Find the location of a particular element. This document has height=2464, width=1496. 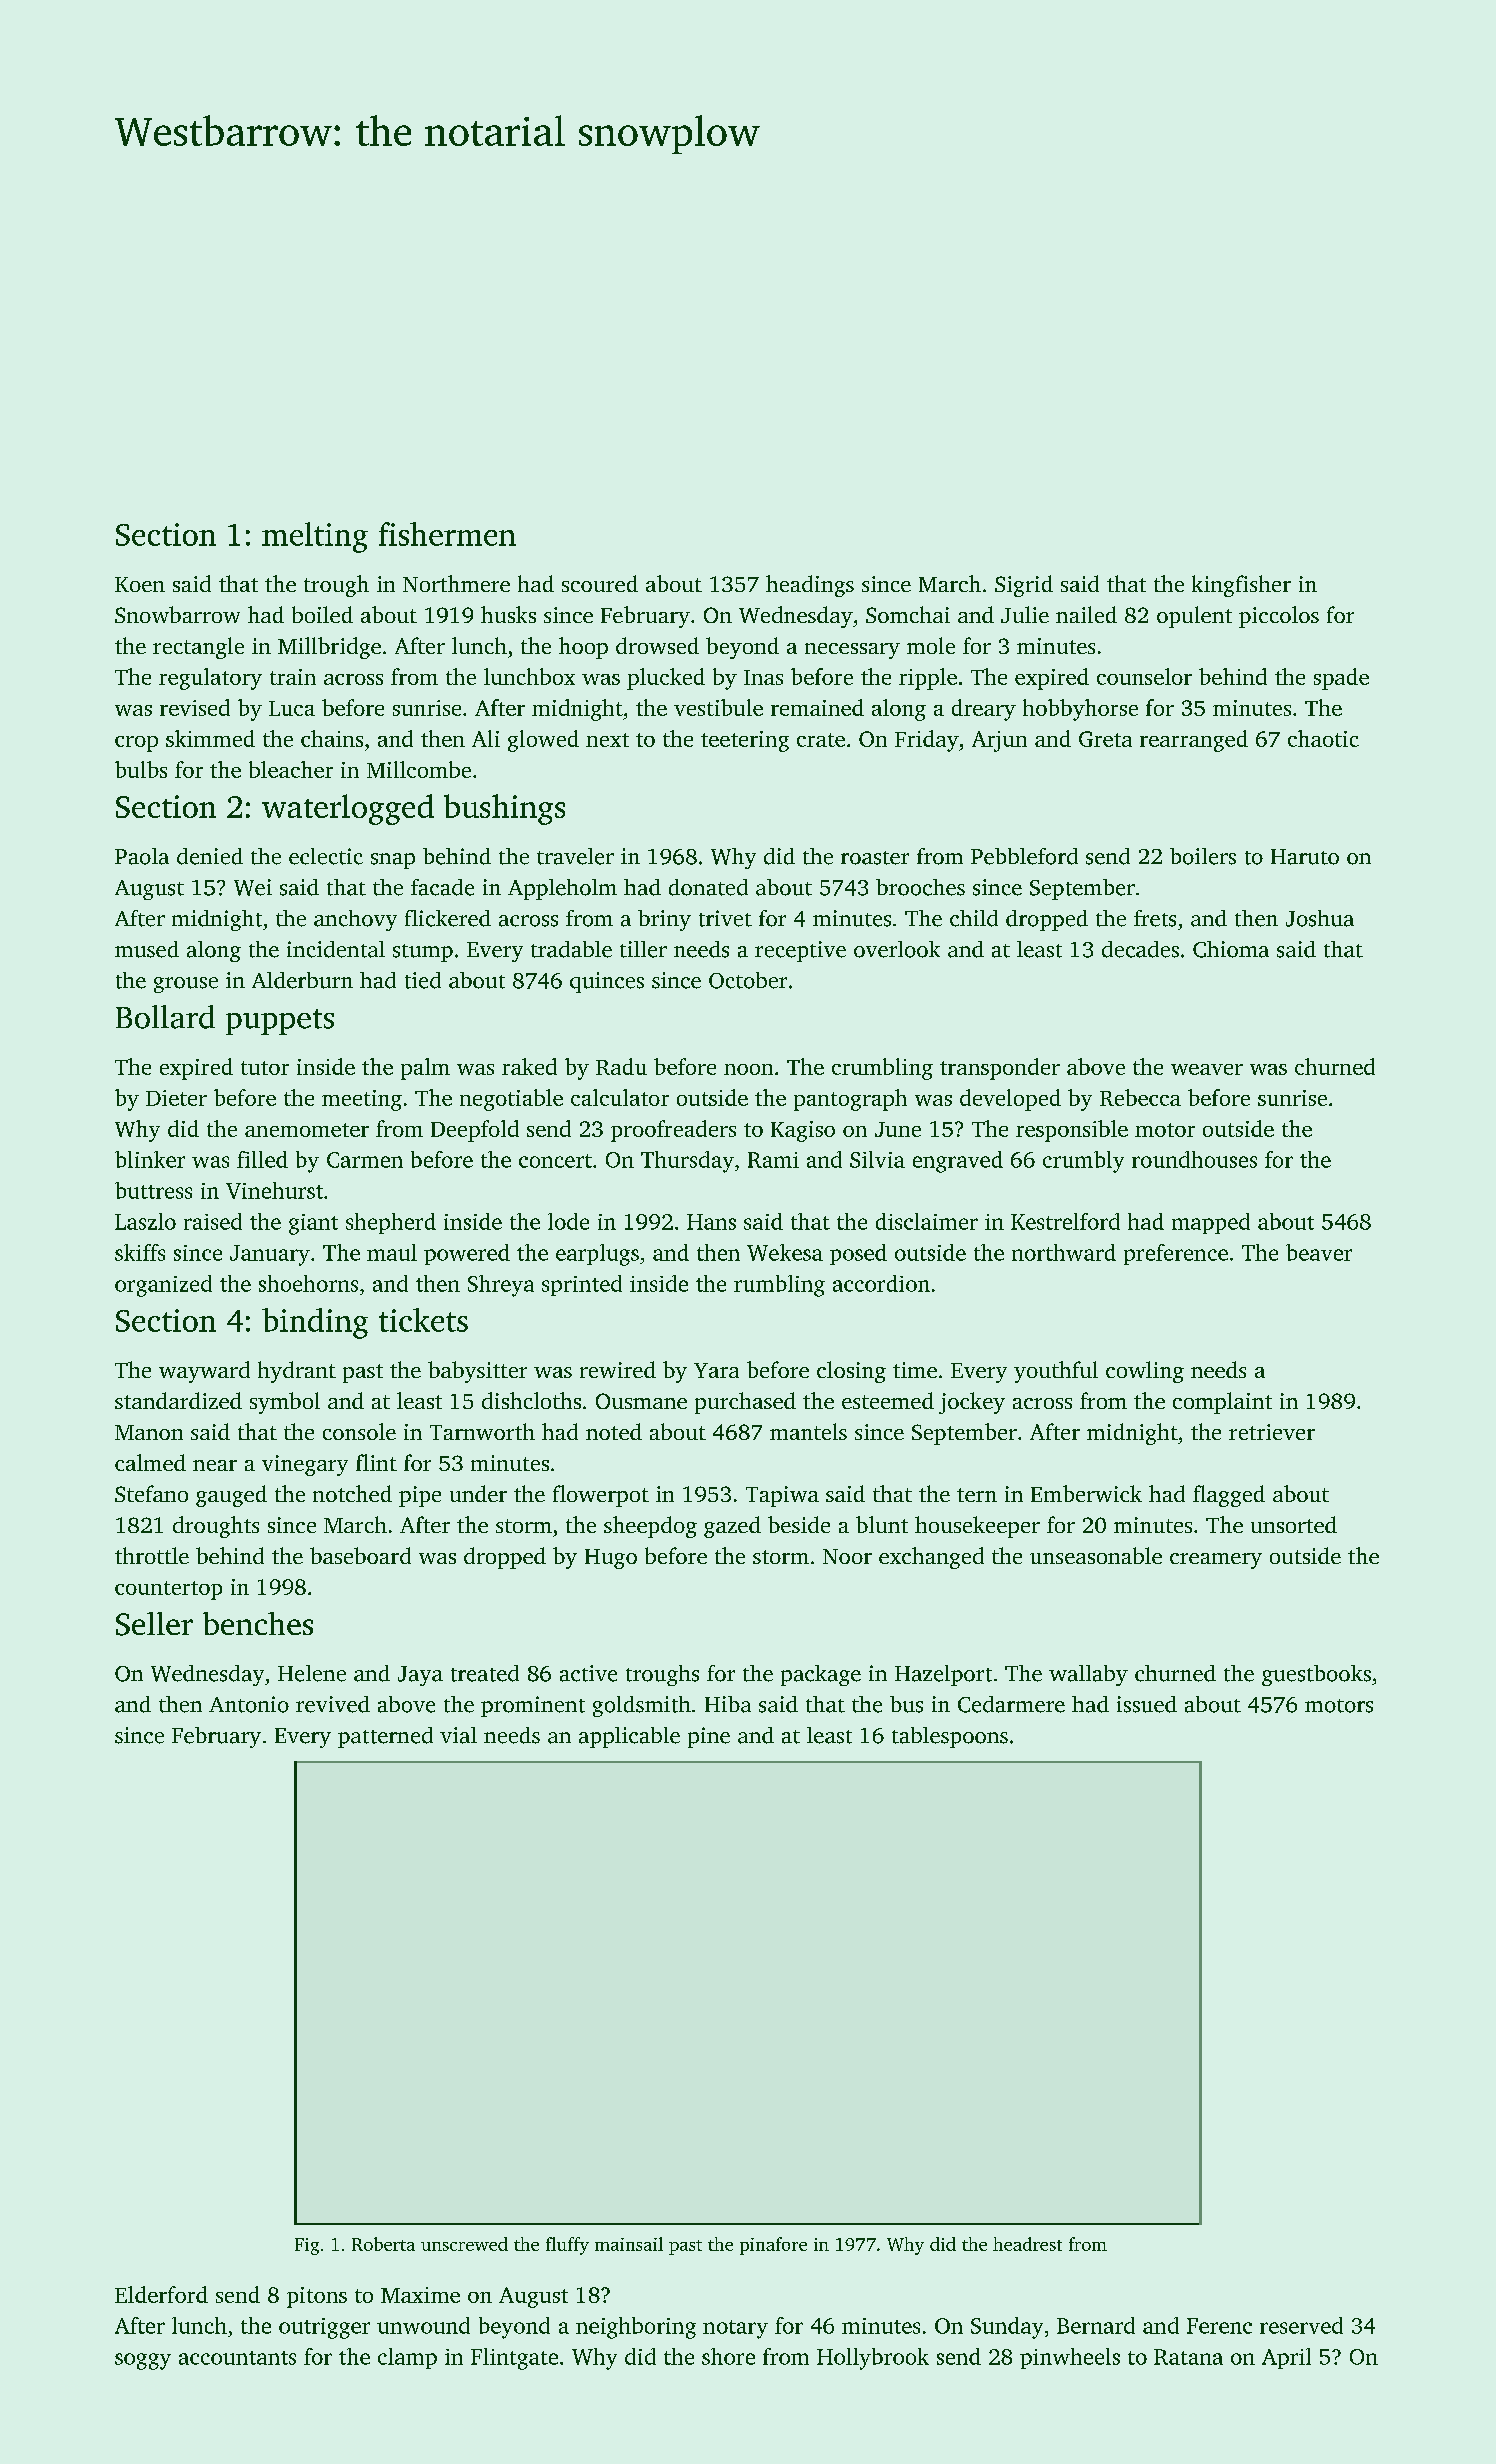

headings is located at coordinates (810, 586).
